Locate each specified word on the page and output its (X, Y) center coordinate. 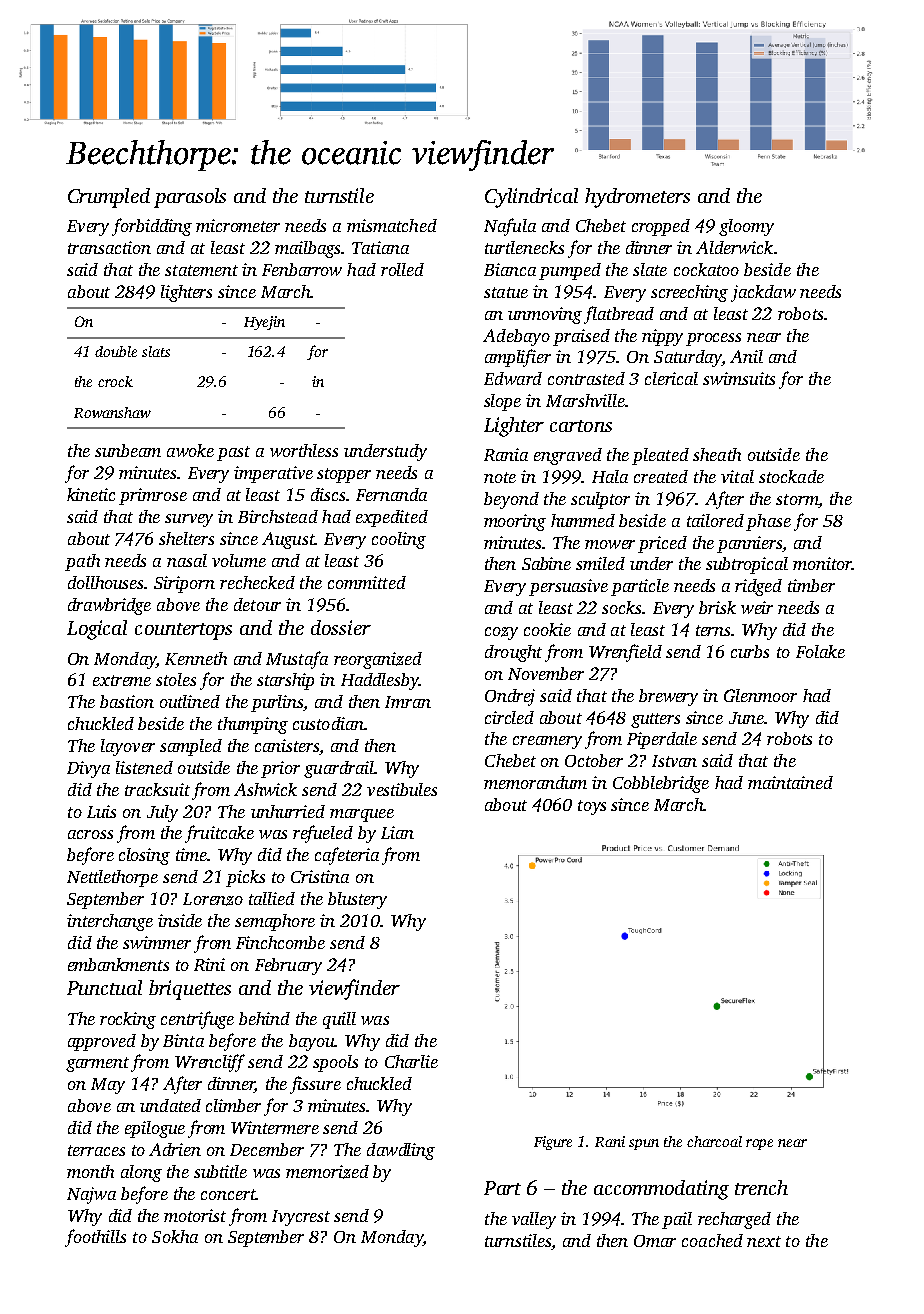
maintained (790, 782)
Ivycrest (301, 1218)
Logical (97, 630)
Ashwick (265, 789)
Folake (820, 651)
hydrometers (637, 198)
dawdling (401, 1151)
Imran (408, 702)
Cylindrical (531, 198)
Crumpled (109, 198)
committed (367, 582)
